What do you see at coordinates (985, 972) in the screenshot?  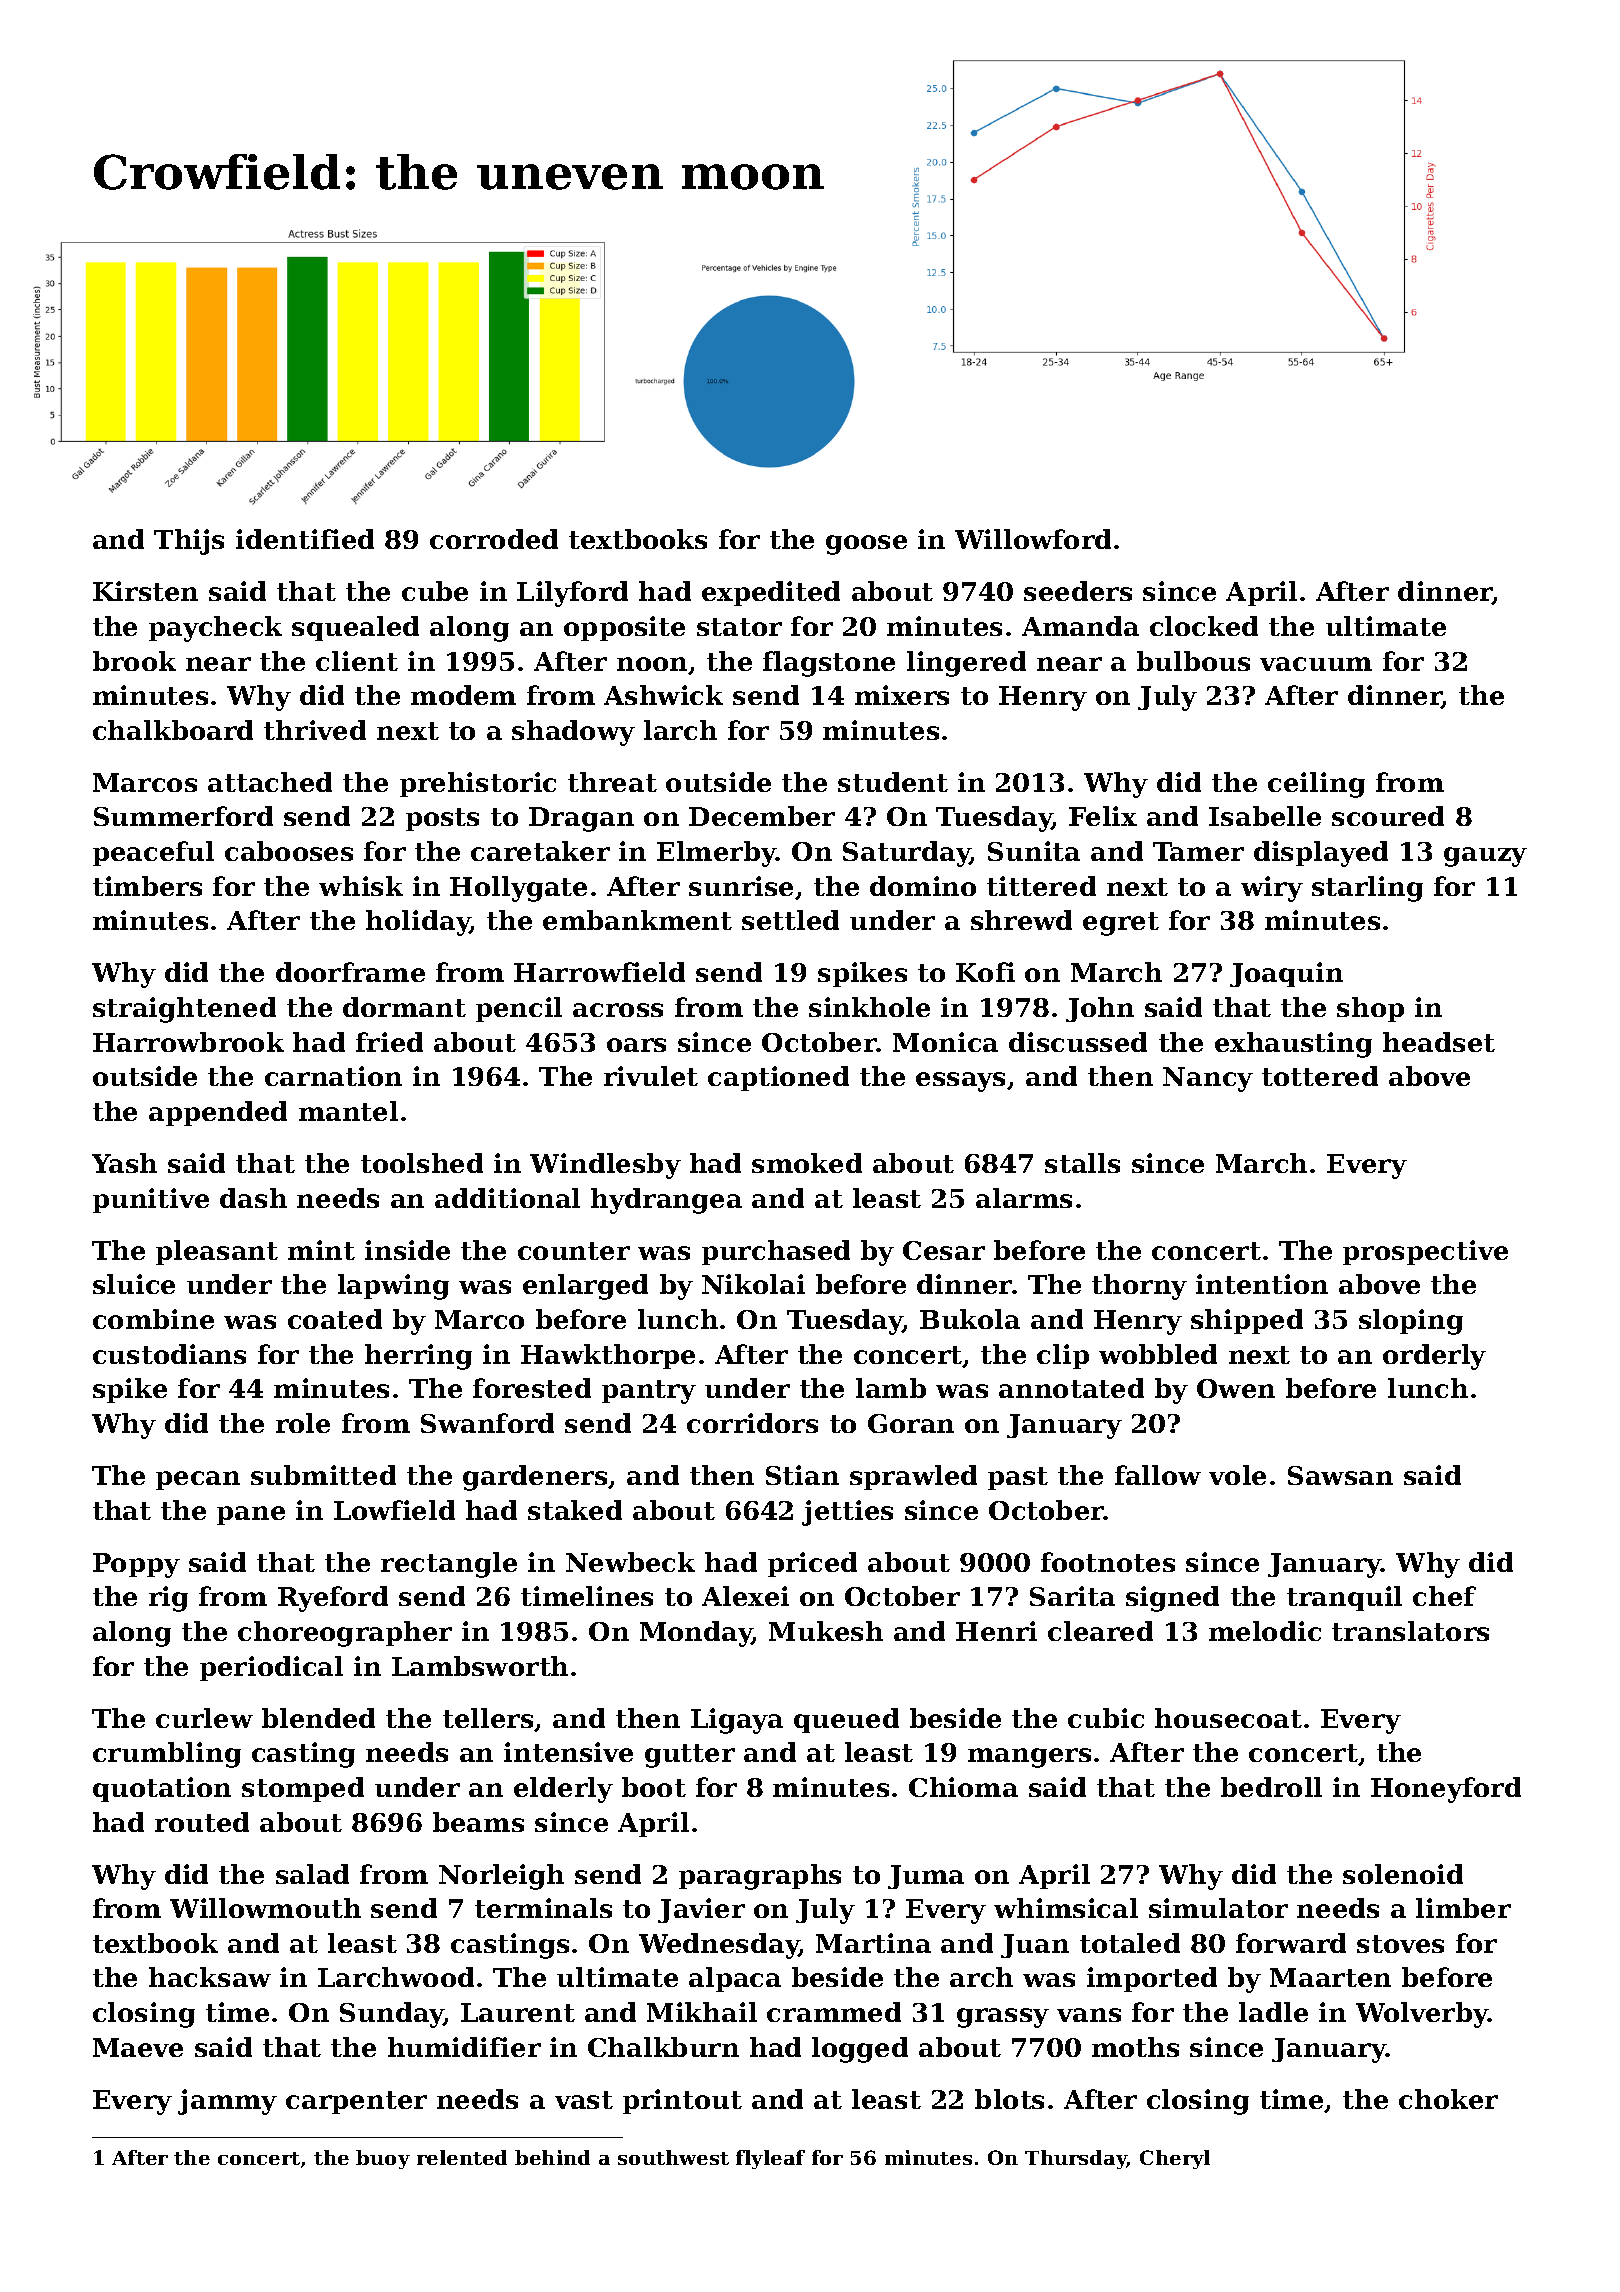 I see `Kofi` at bounding box center [985, 972].
